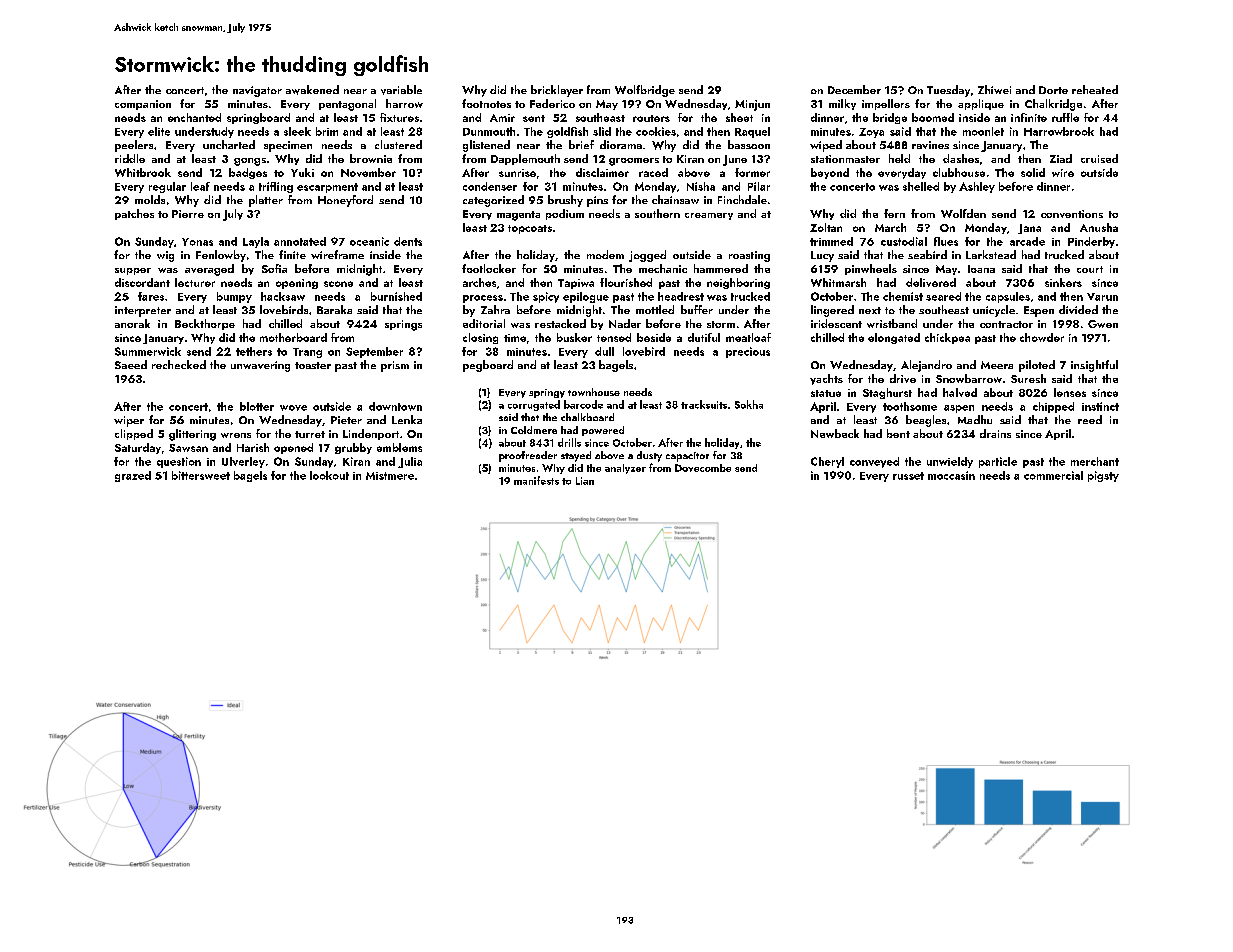 The height and width of the screenshot is (952, 1233). What do you see at coordinates (489, 131) in the screenshot?
I see `Dunmouth` at bounding box center [489, 131].
